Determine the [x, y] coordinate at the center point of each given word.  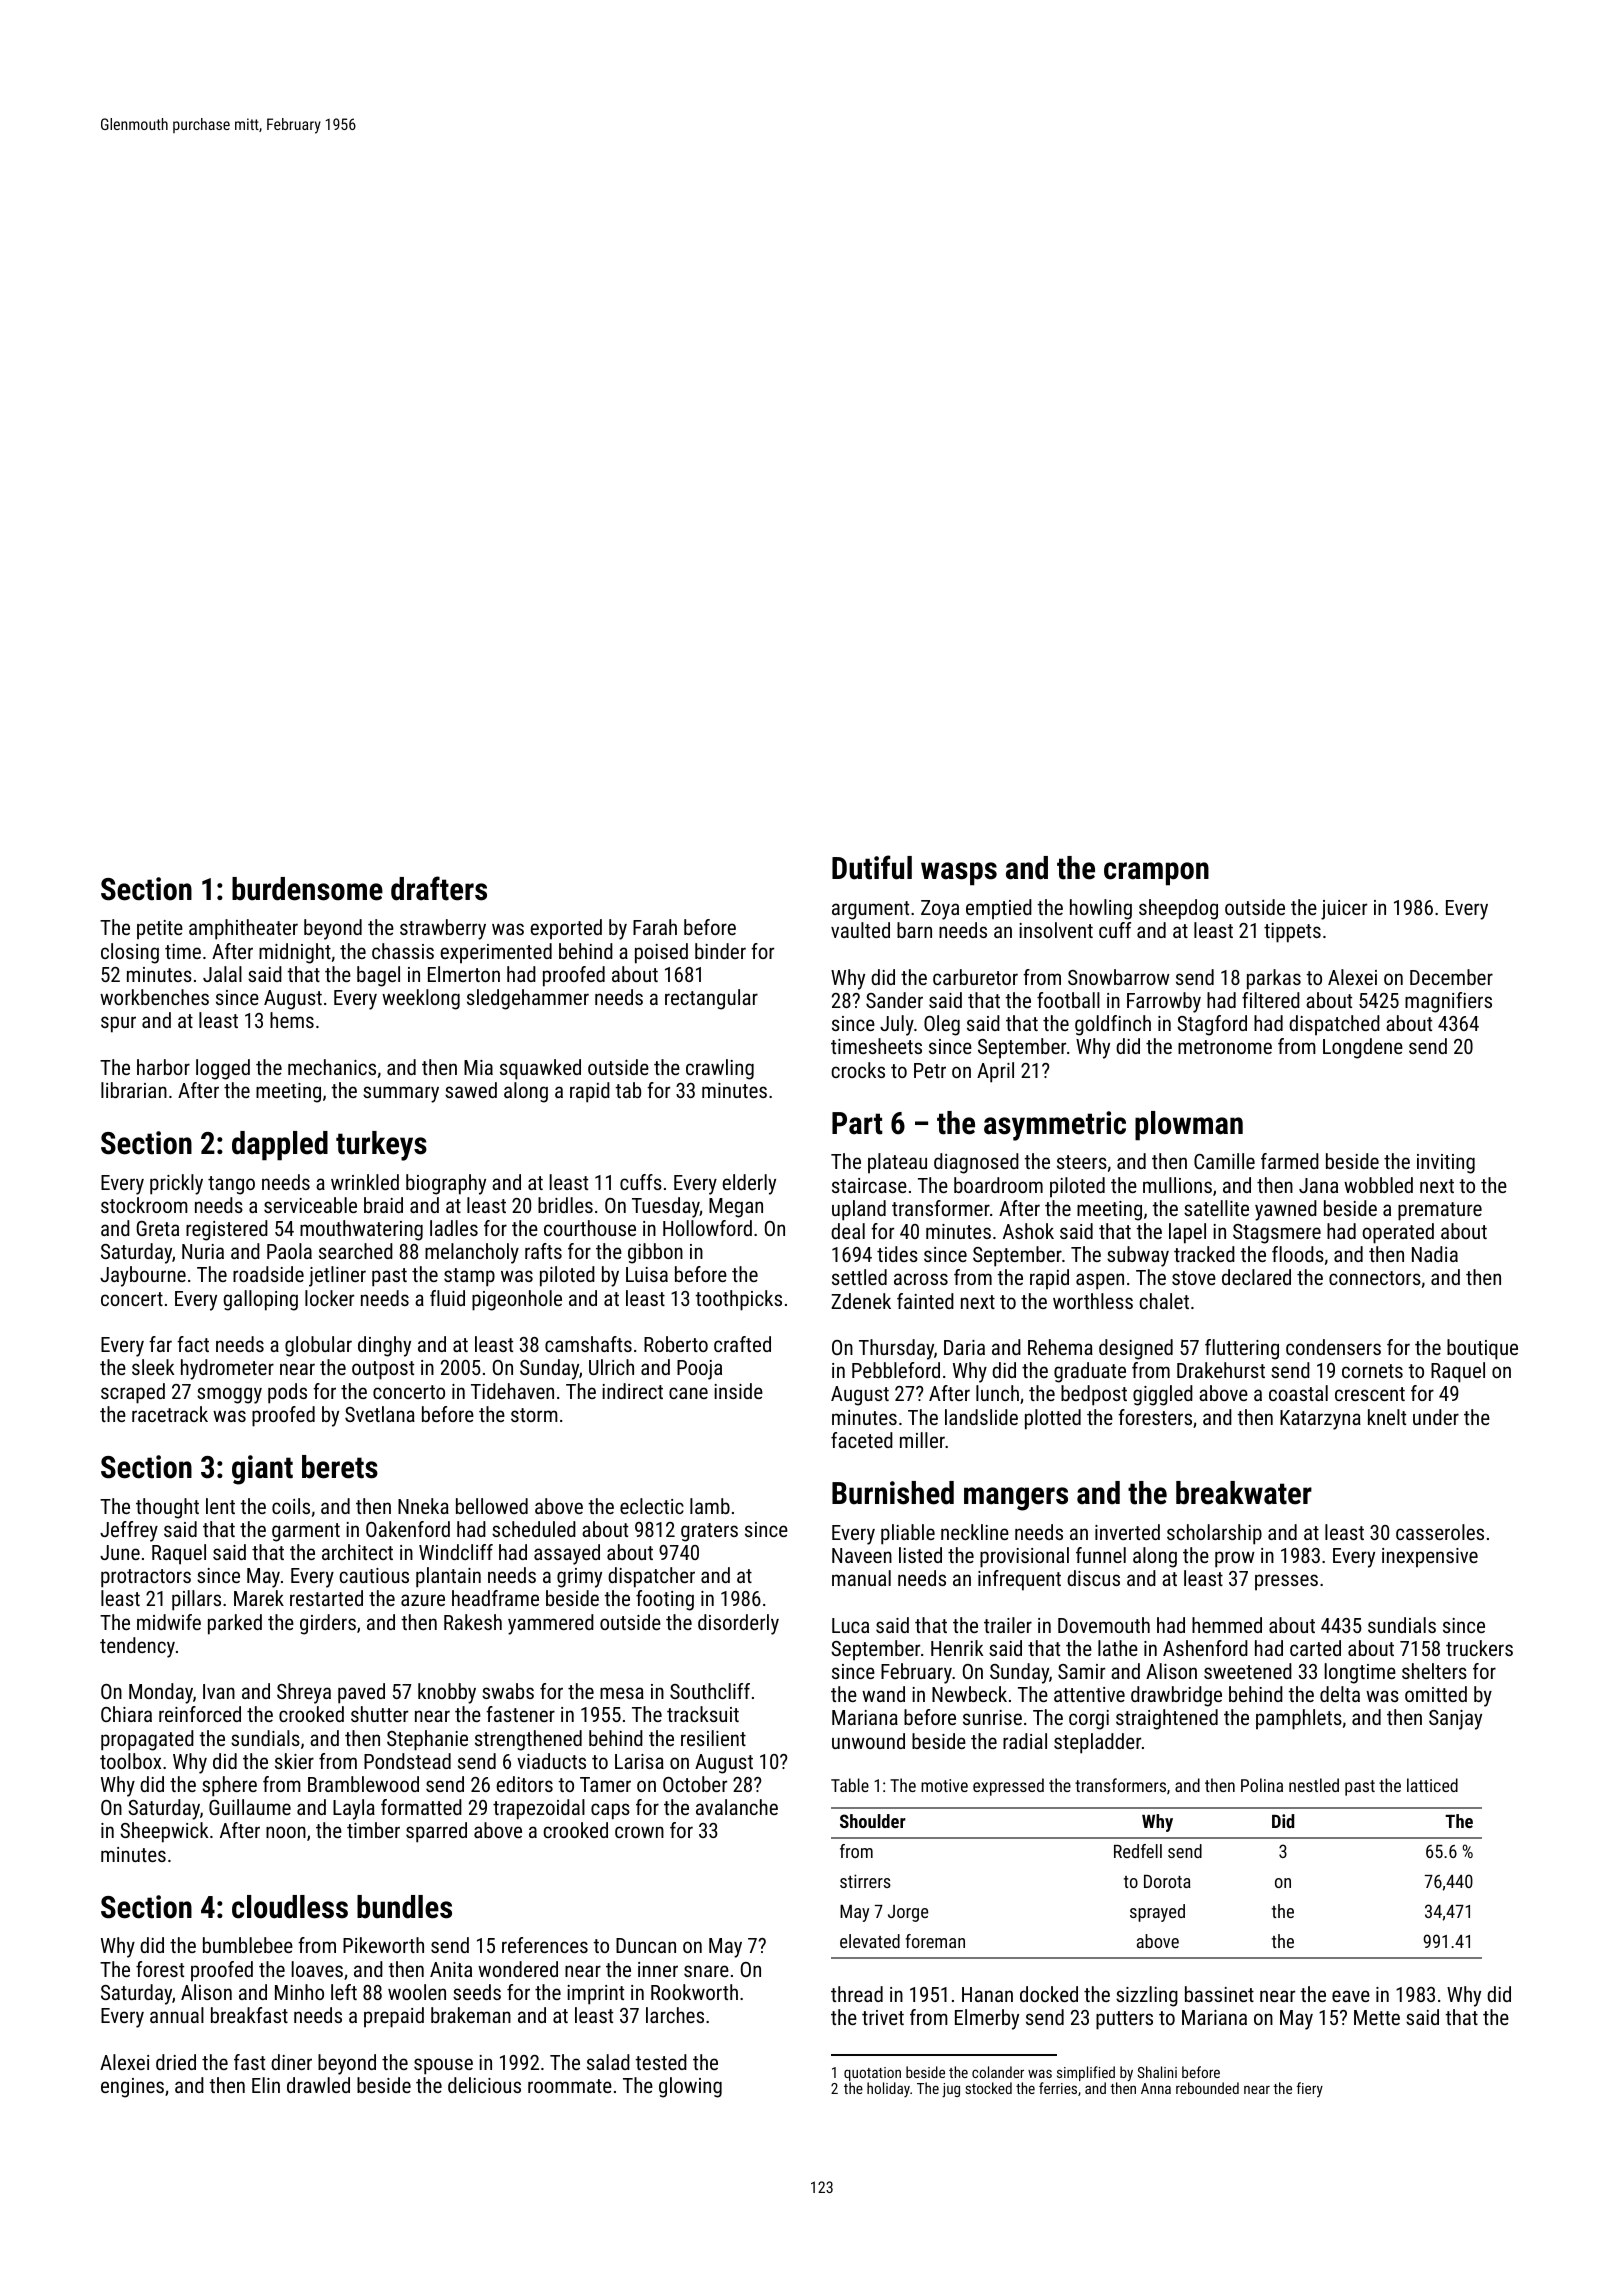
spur [118, 1024]
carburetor [975, 977]
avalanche [737, 1807]
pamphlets [1299, 1719]
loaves [317, 1969]
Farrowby [1164, 1002]
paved [361, 1693]
